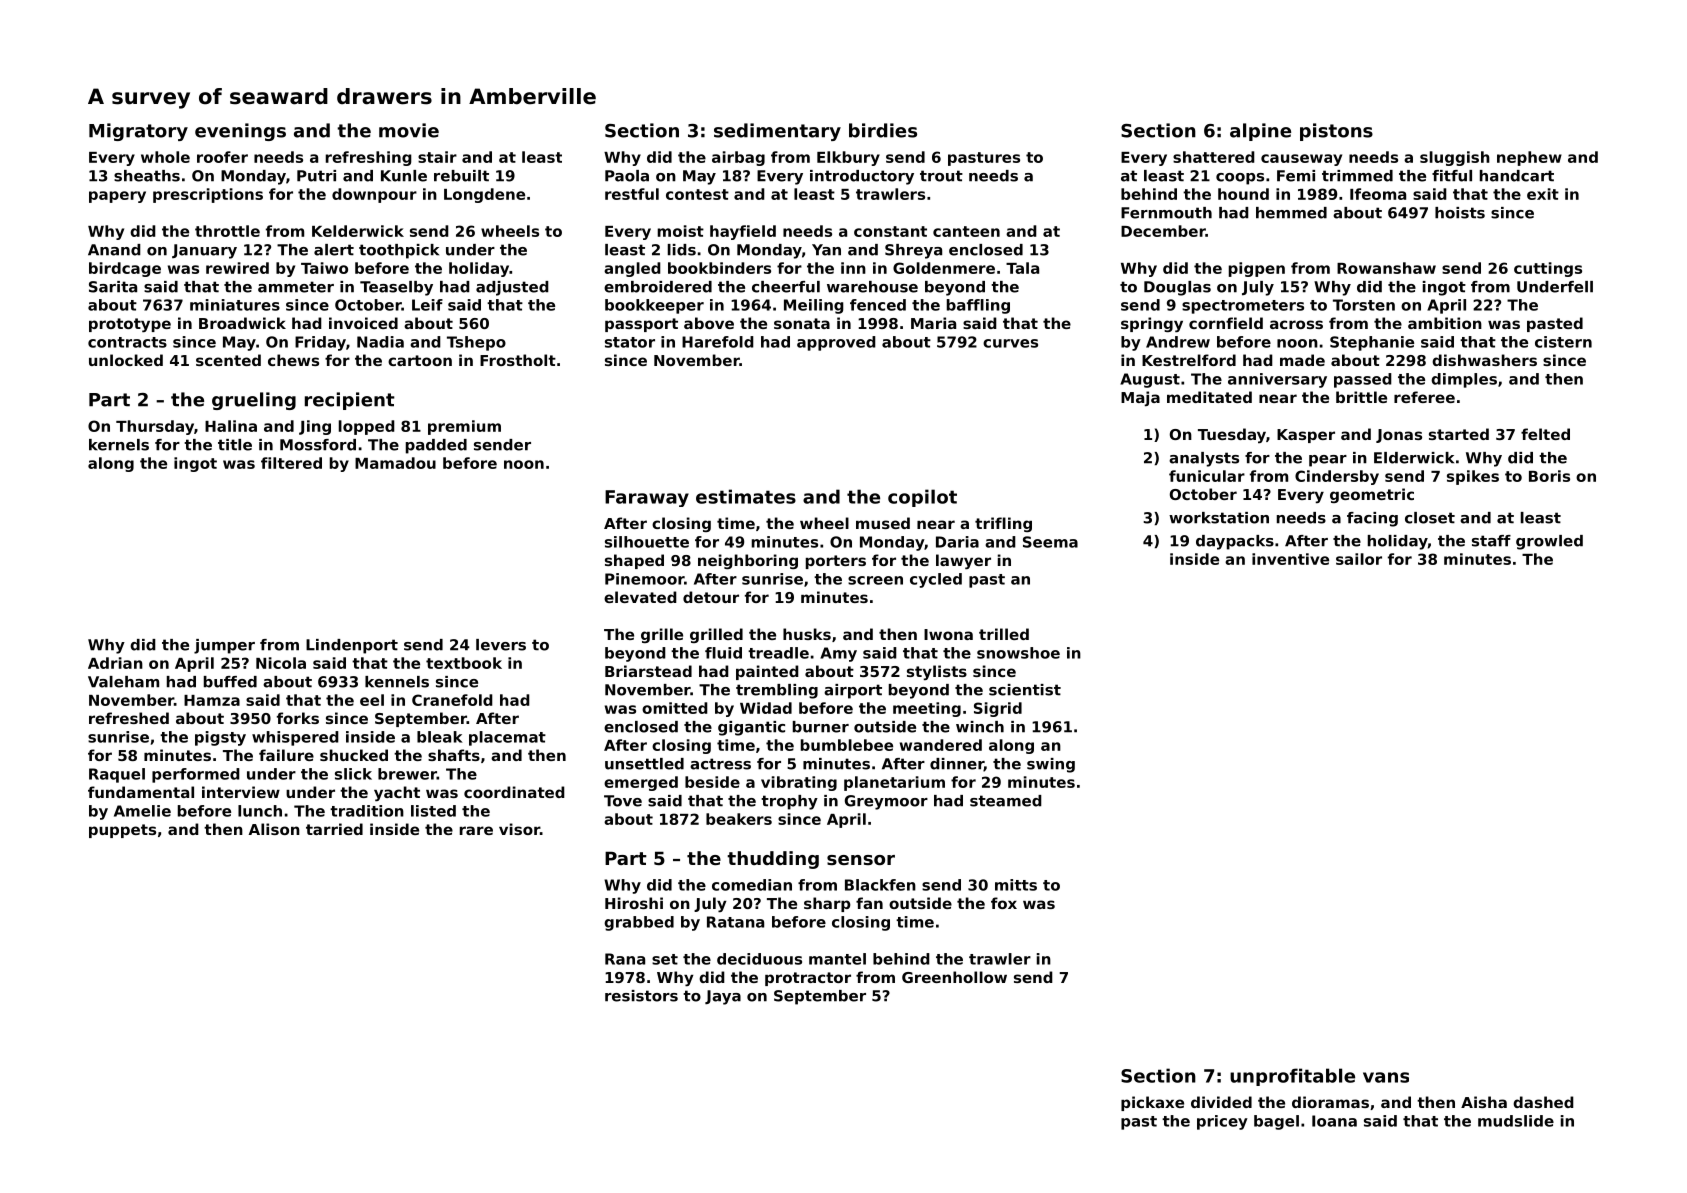 This document has width=1687, height=1193. What do you see at coordinates (1010, 343) in the document?
I see `curves` at bounding box center [1010, 343].
